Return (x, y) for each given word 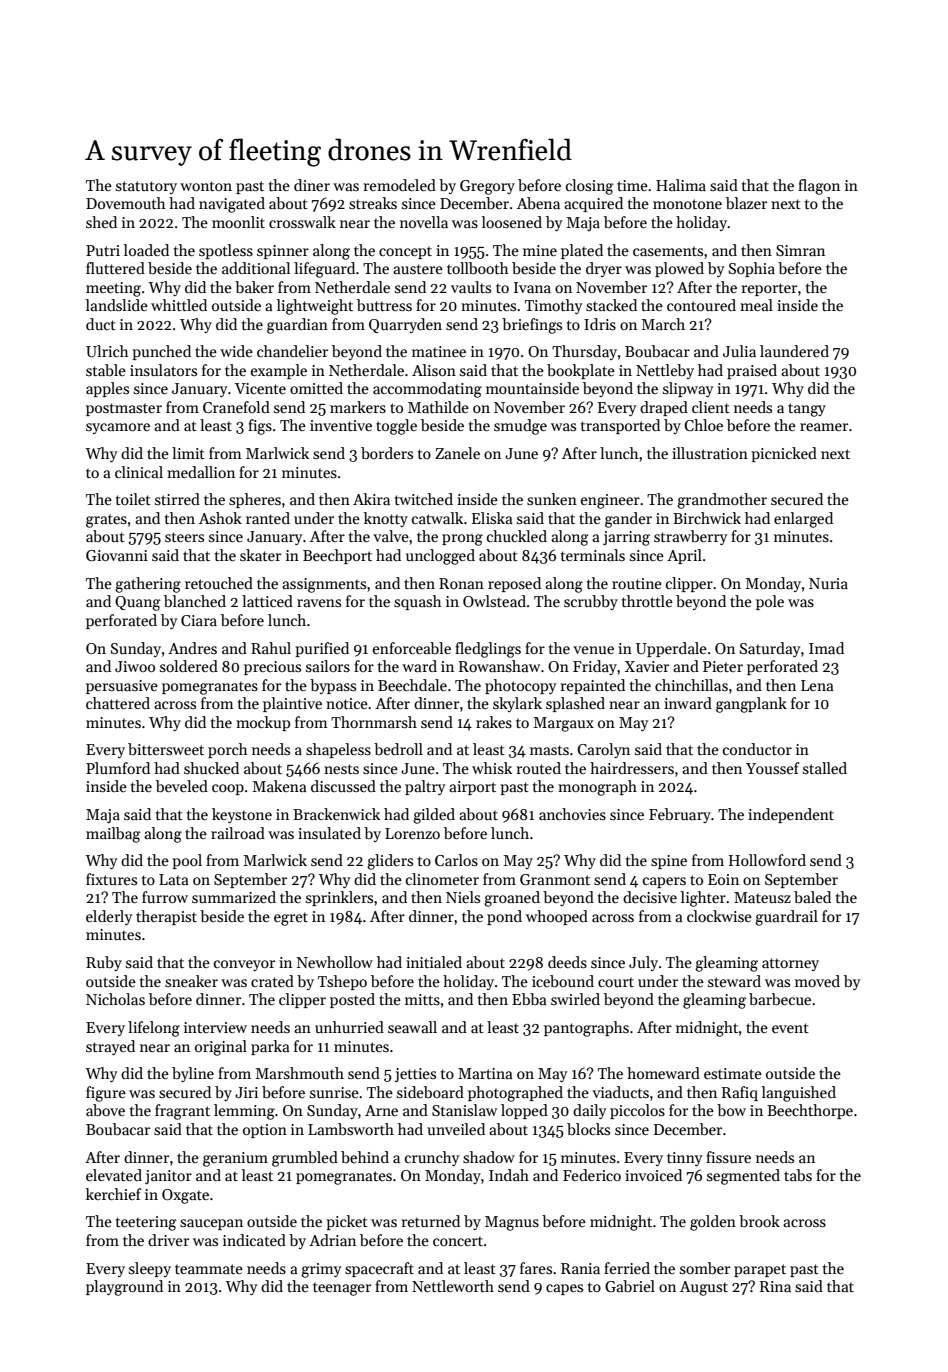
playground (124, 1288)
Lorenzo (412, 833)
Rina (775, 1286)
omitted (316, 388)
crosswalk (302, 222)
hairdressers (632, 768)
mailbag (113, 835)
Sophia (752, 269)
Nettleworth (453, 1286)
